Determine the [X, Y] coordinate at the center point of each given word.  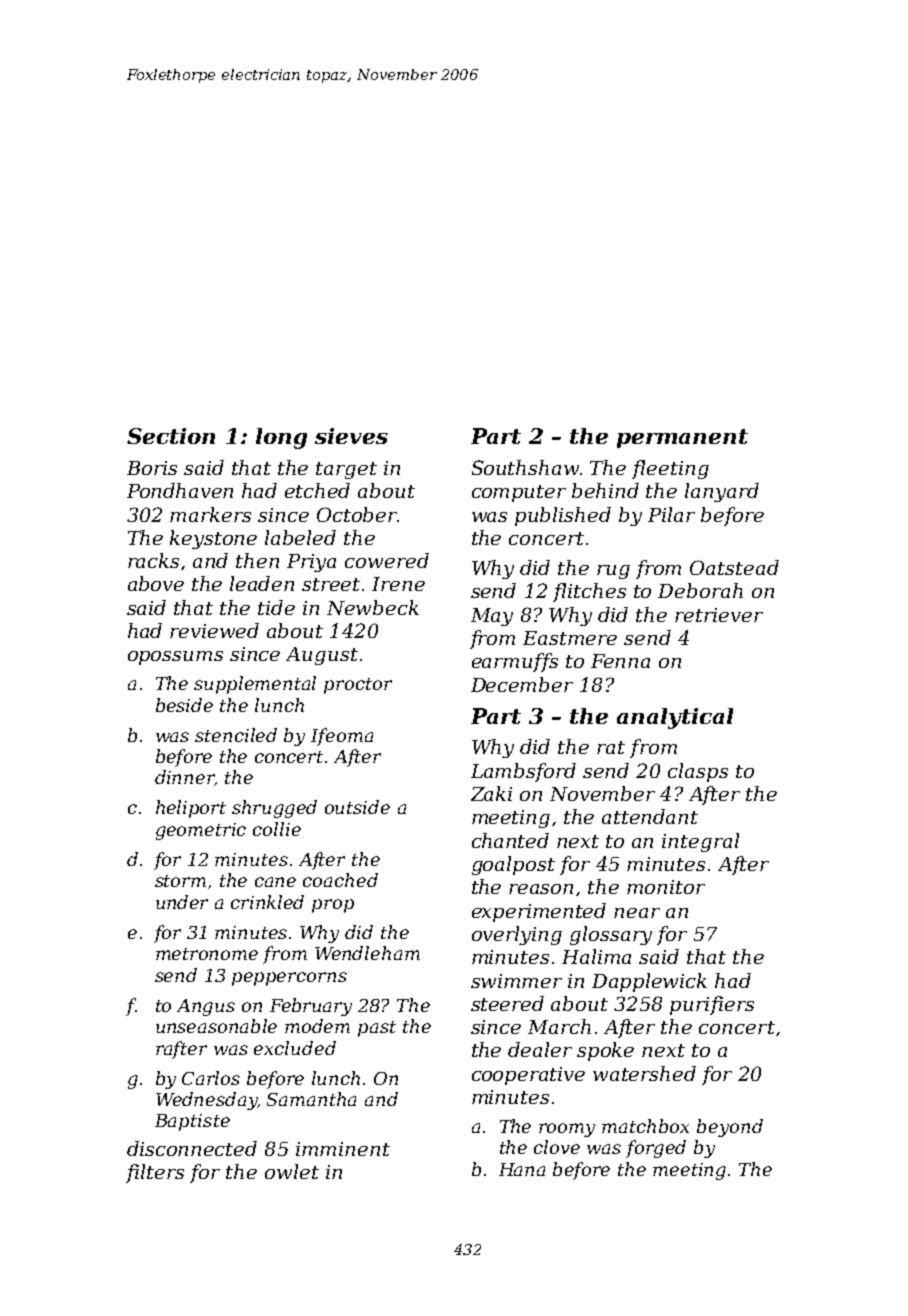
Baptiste [192, 1122]
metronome [207, 954]
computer [519, 493]
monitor [666, 887]
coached [340, 880]
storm [180, 881]
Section [171, 436]
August [322, 656]
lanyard [722, 492]
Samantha [311, 1099]
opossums [175, 658]
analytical [675, 718]
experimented [539, 912]
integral [700, 842]
